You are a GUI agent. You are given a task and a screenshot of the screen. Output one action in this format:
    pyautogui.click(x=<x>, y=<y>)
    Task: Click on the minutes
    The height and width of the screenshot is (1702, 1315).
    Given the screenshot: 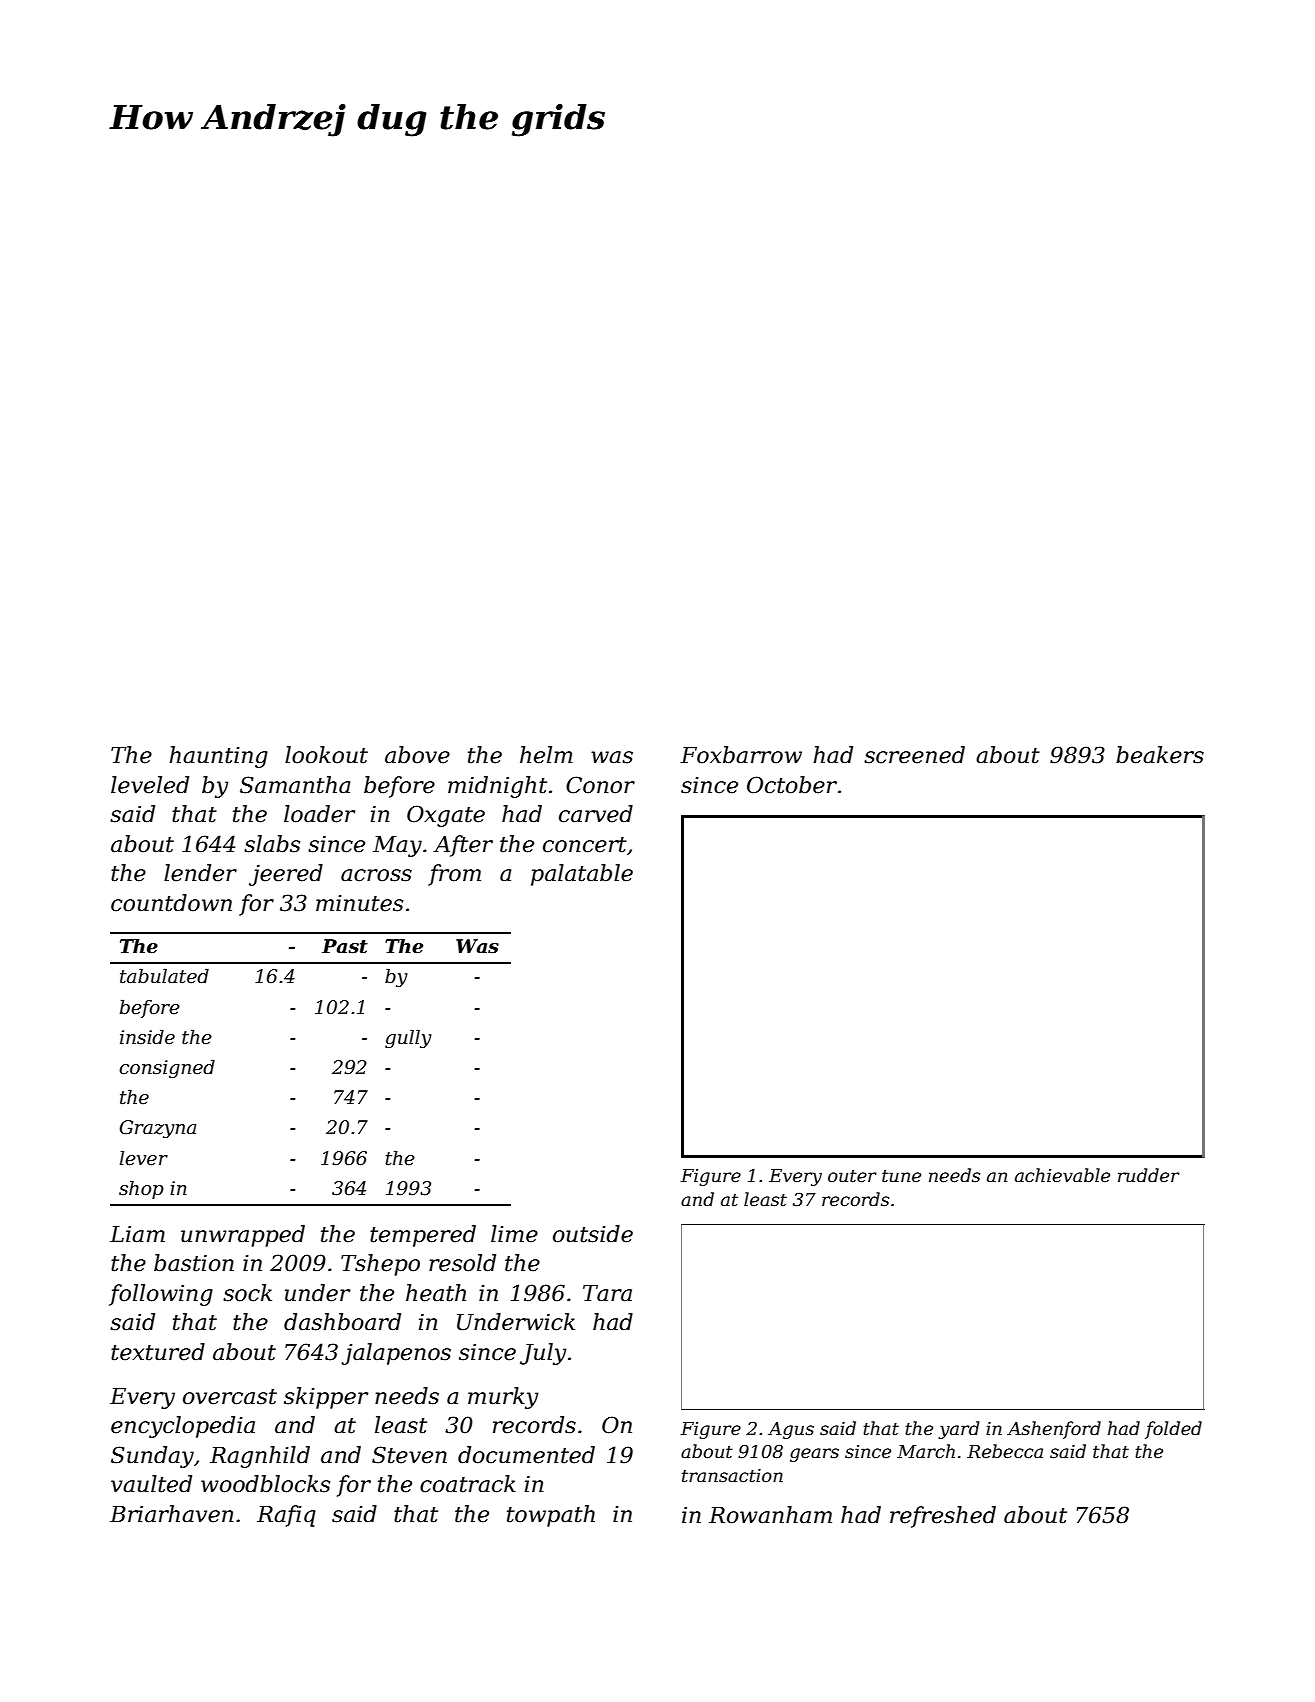 What is the action you would take?
    pyautogui.click(x=359, y=903)
